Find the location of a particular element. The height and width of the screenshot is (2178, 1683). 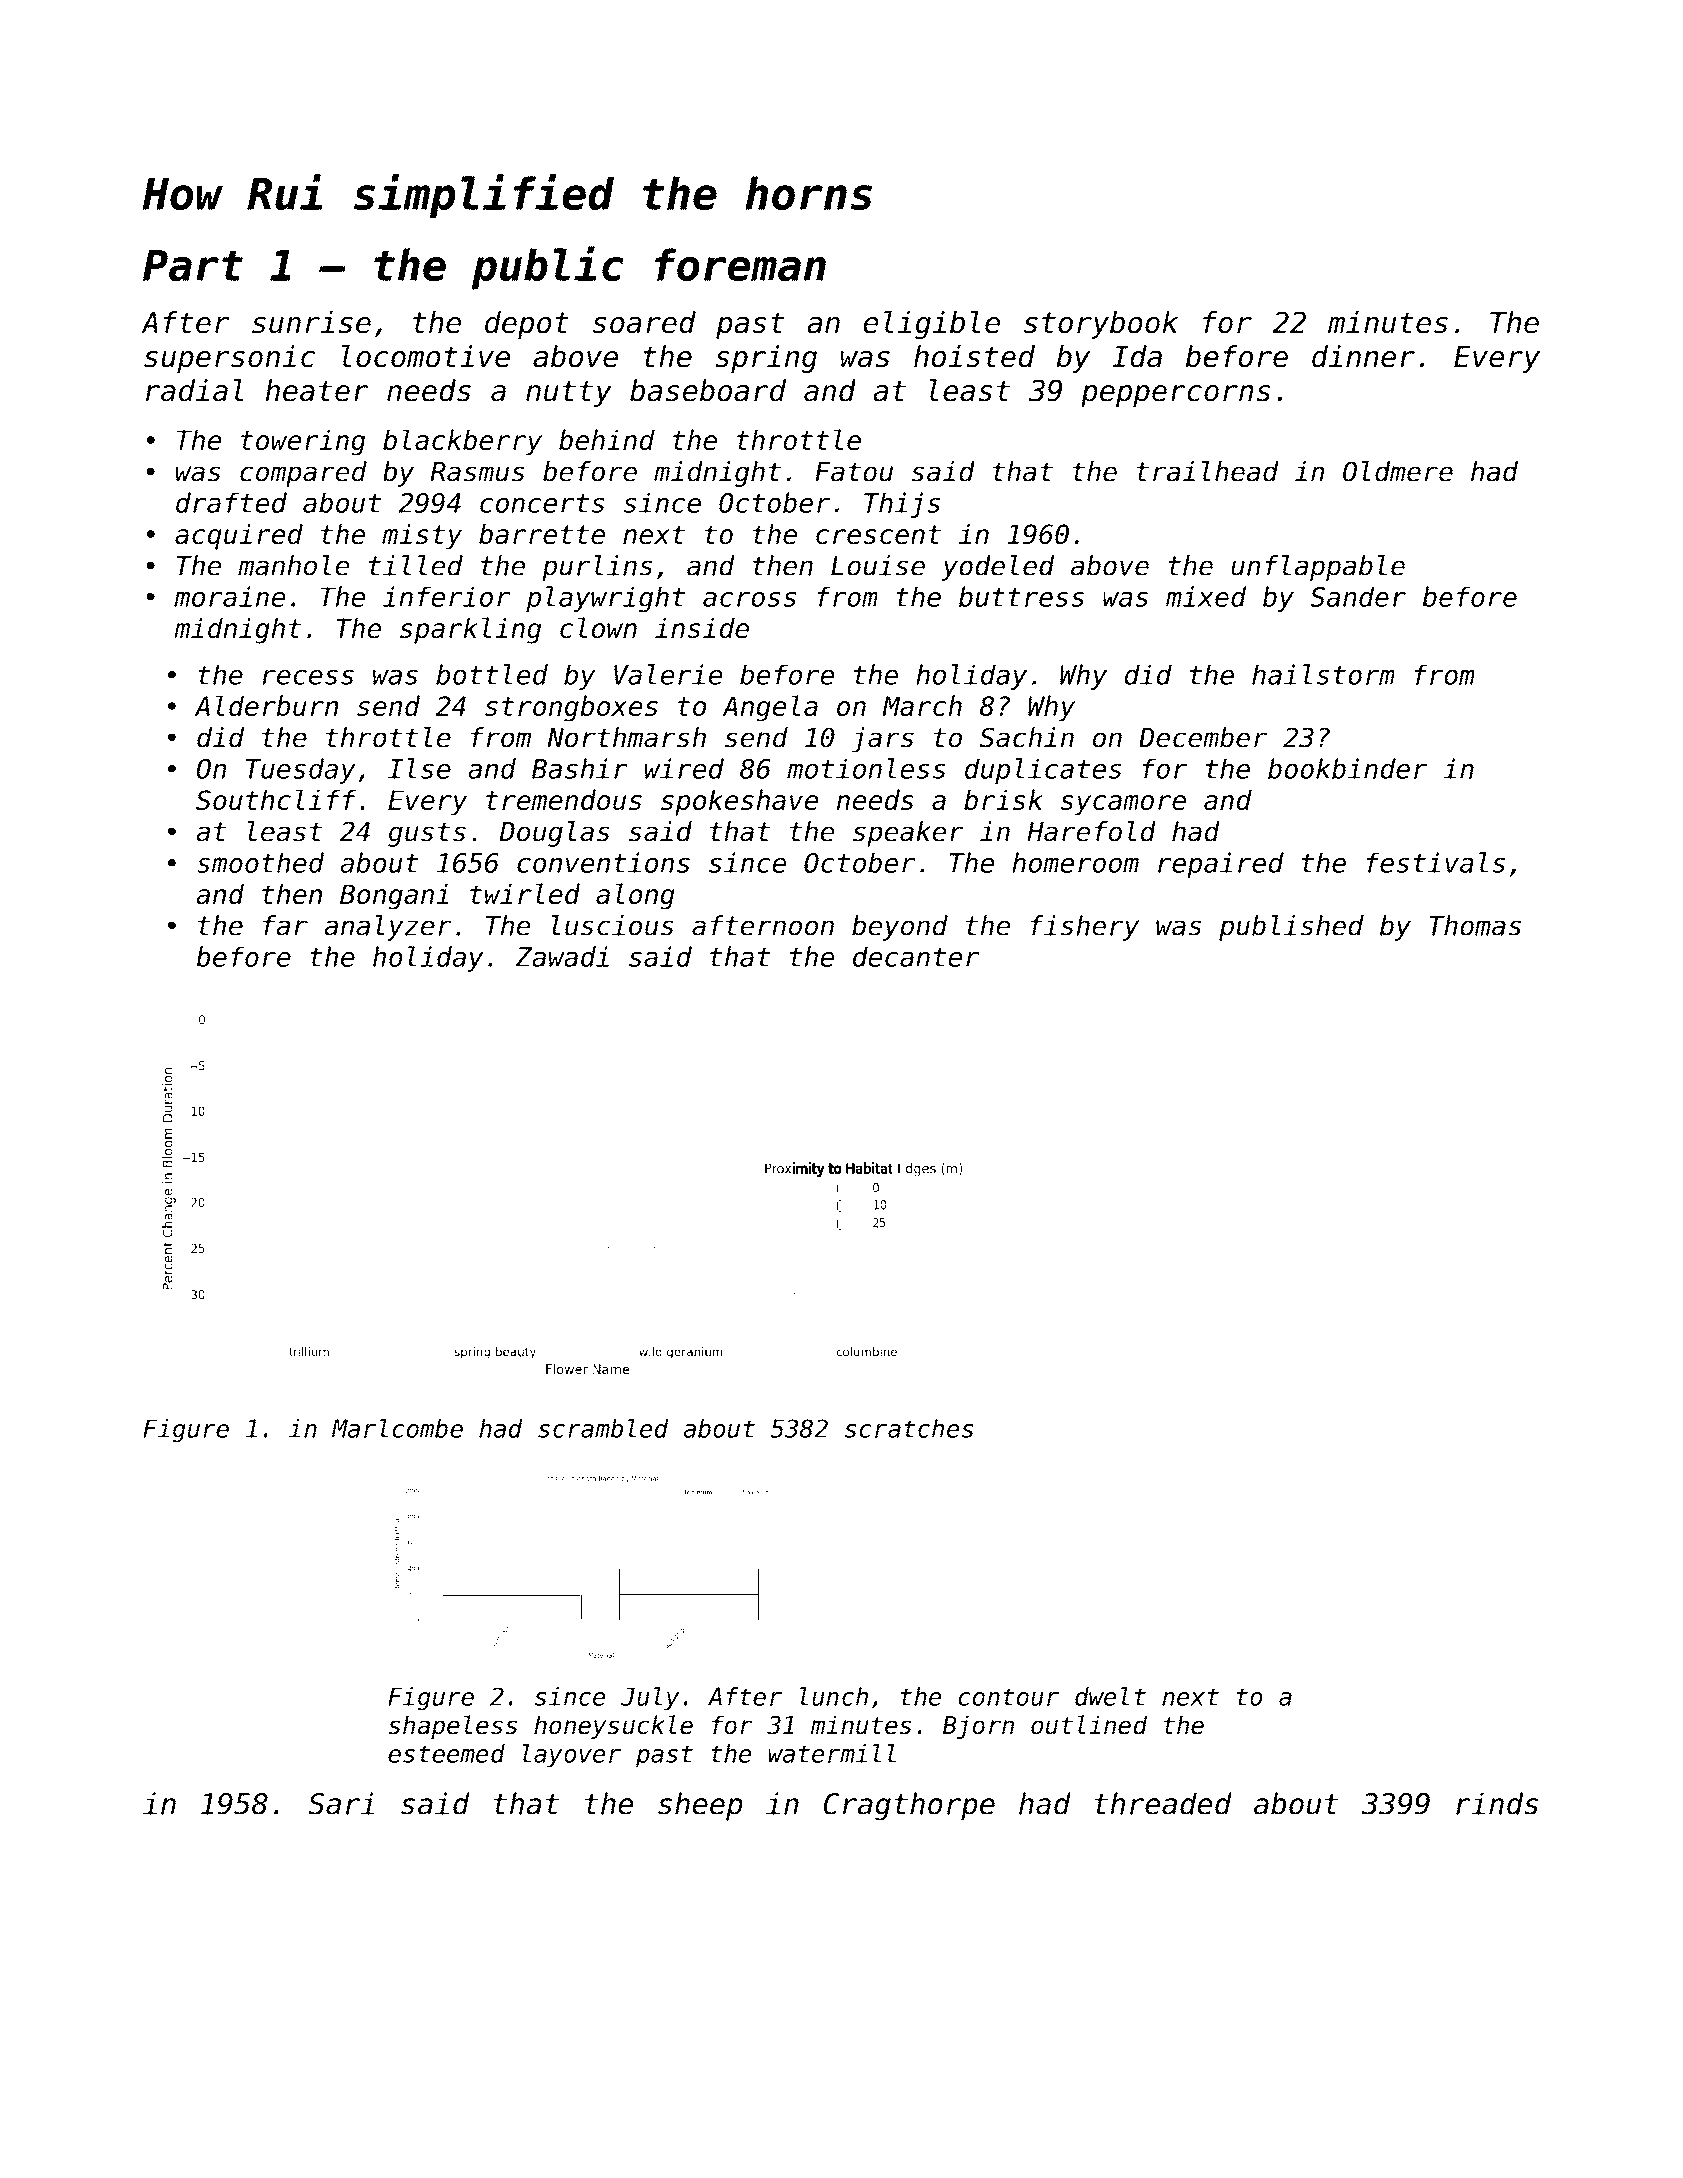

far is located at coordinates (285, 925).
